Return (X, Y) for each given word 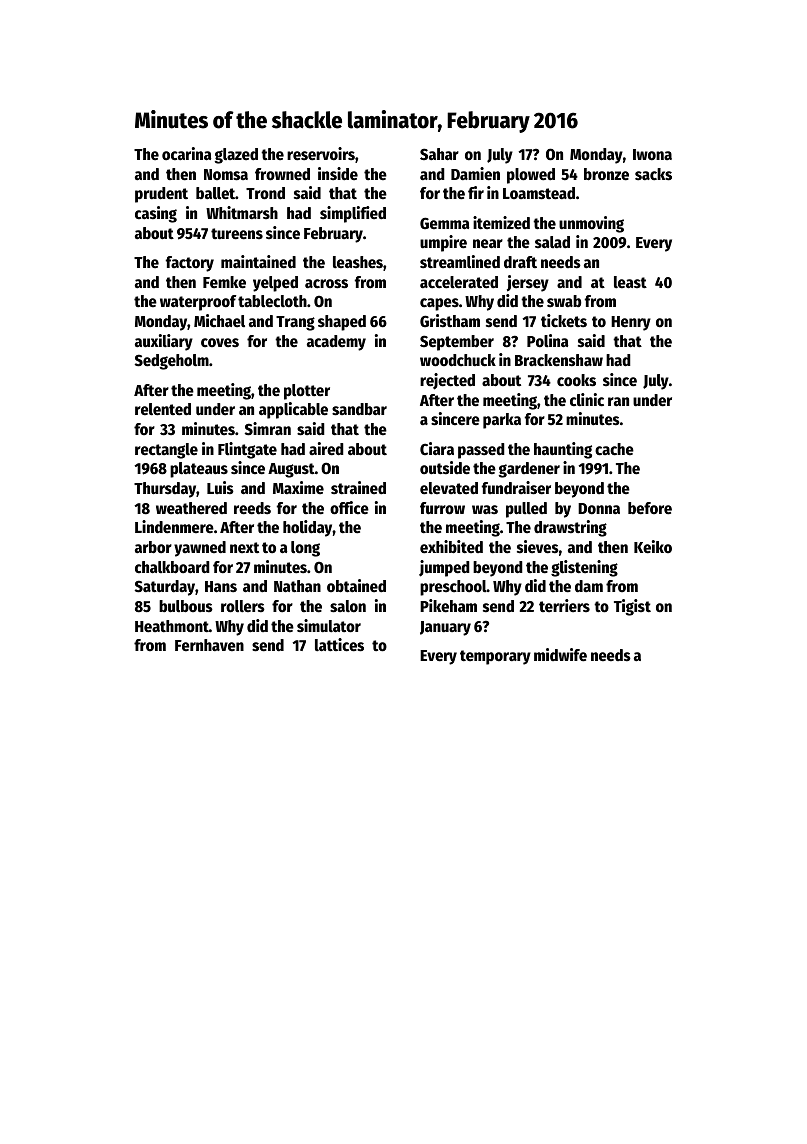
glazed (236, 156)
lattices (339, 645)
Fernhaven (209, 645)
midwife (560, 655)
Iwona (652, 155)
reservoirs (321, 154)
